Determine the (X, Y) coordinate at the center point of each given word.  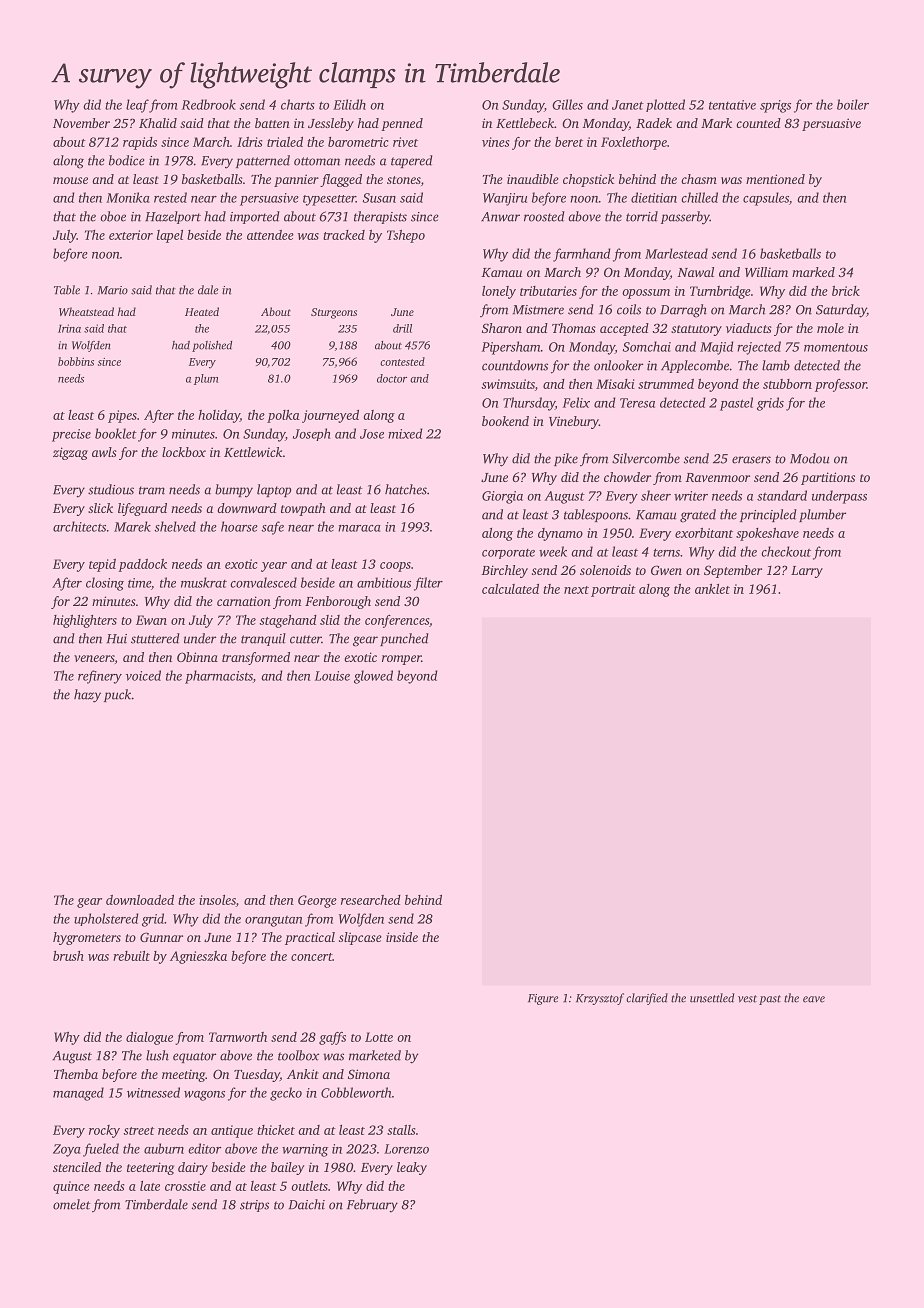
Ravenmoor (717, 477)
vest (747, 999)
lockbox (184, 452)
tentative (732, 105)
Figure (543, 999)
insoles (217, 900)
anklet (712, 589)
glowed (373, 677)
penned (402, 124)
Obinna (197, 657)
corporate (508, 554)
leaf (137, 106)
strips (254, 1206)
